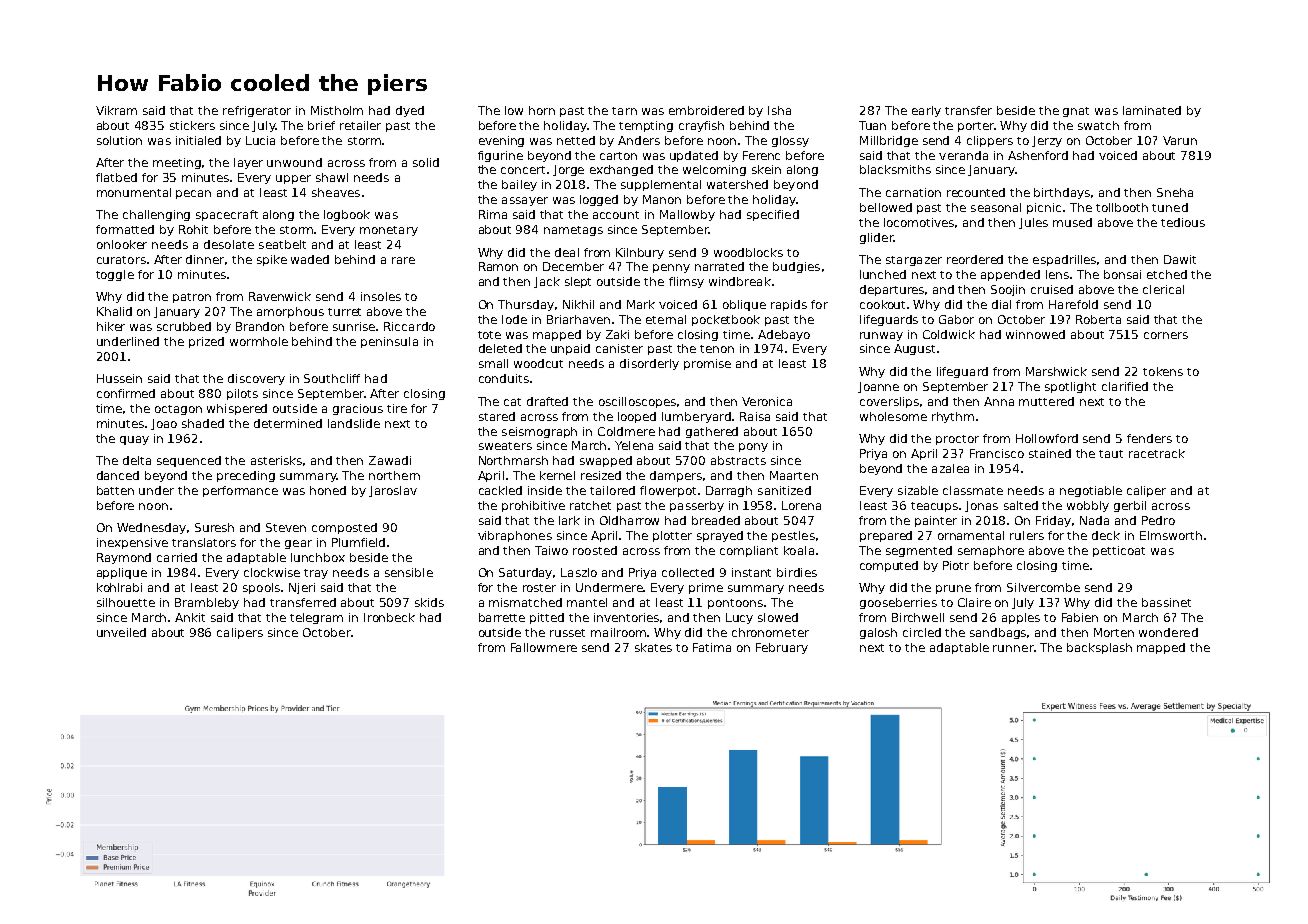  What do you see at coordinates (976, 127) in the page?
I see `porter` at bounding box center [976, 127].
